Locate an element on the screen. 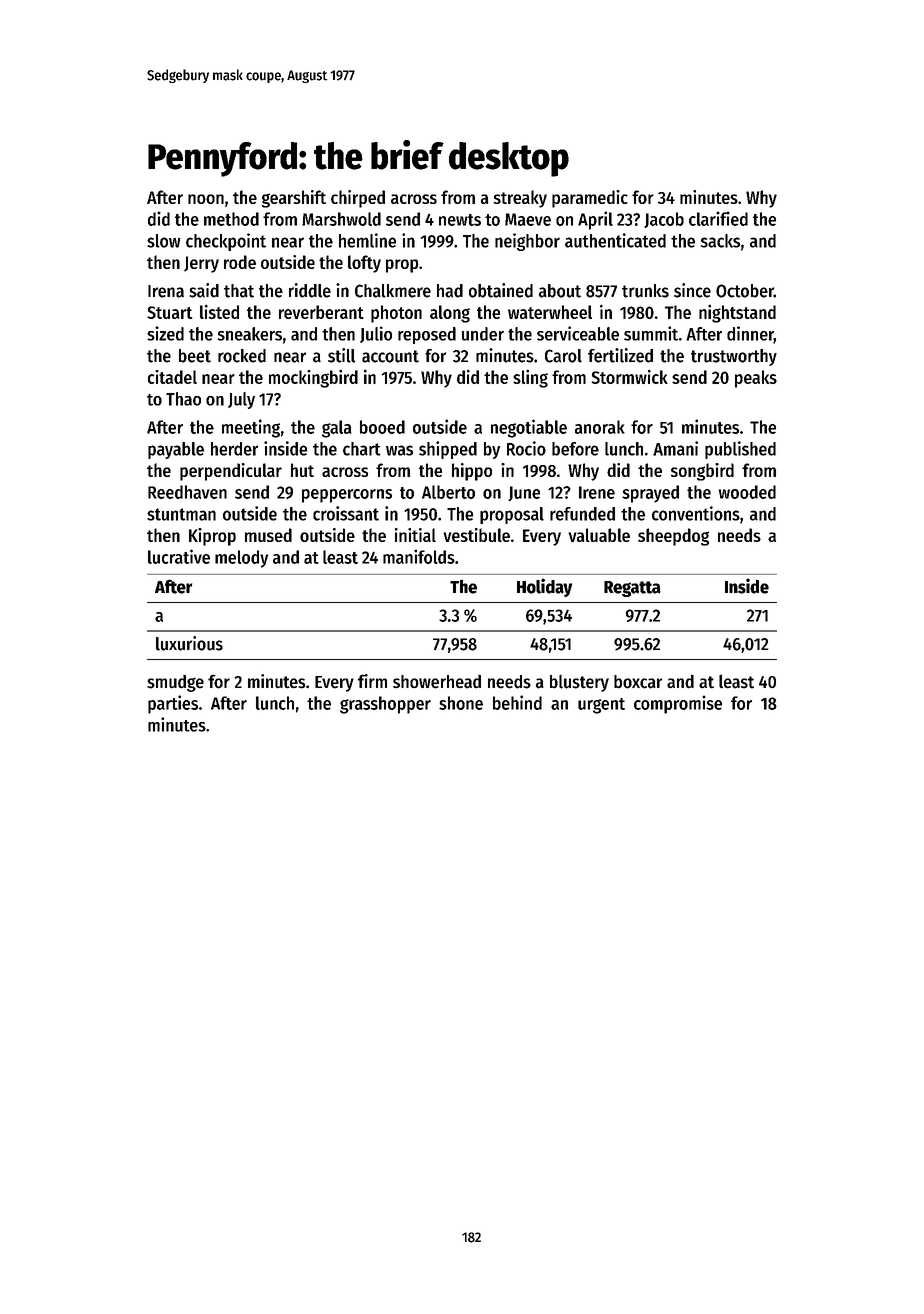 The width and height of the screenshot is (924, 1314). parties is located at coordinates (173, 704).
